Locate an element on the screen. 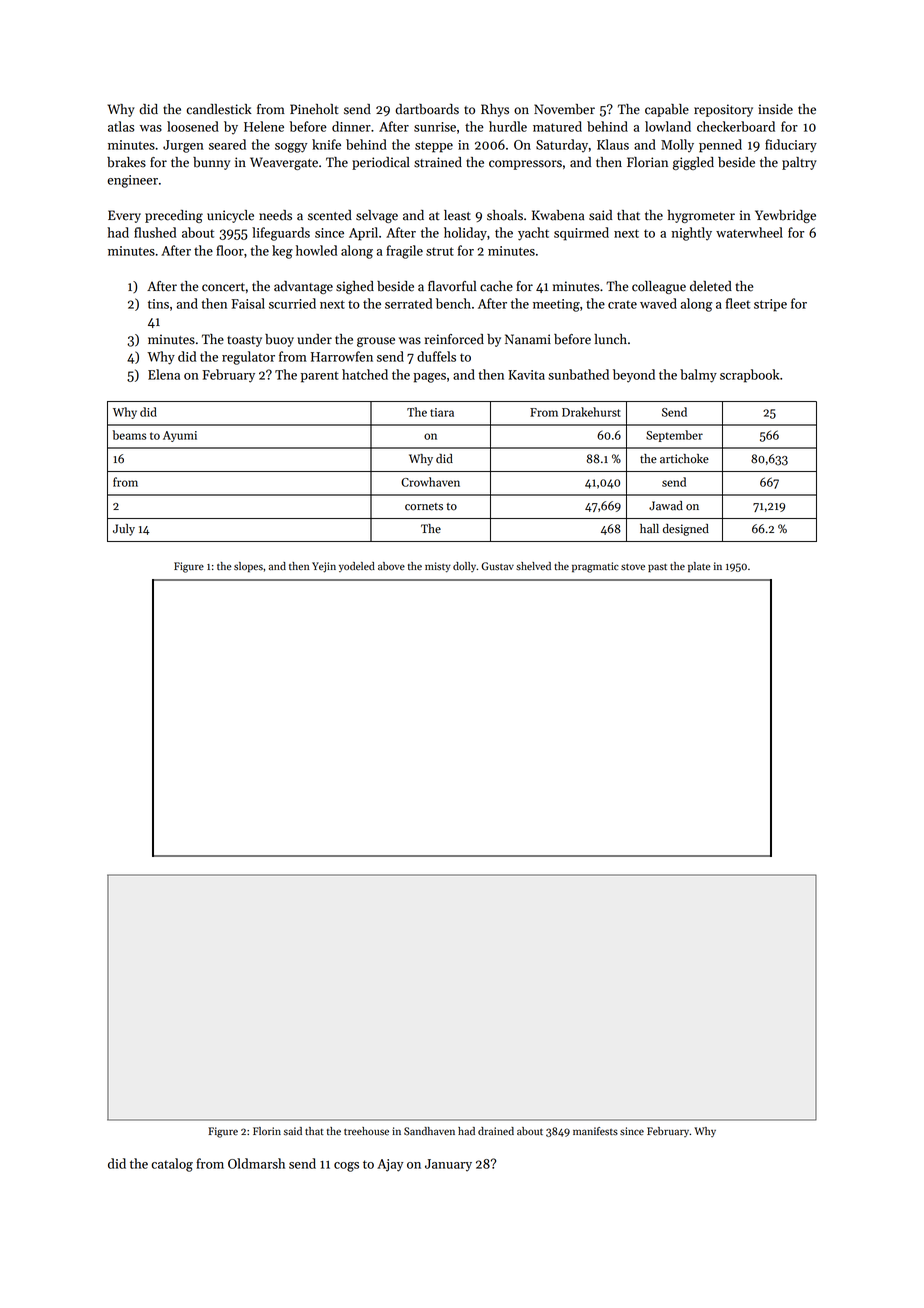 The width and height of the screenshot is (924, 1308). manifests is located at coordinates (595, 1131).
